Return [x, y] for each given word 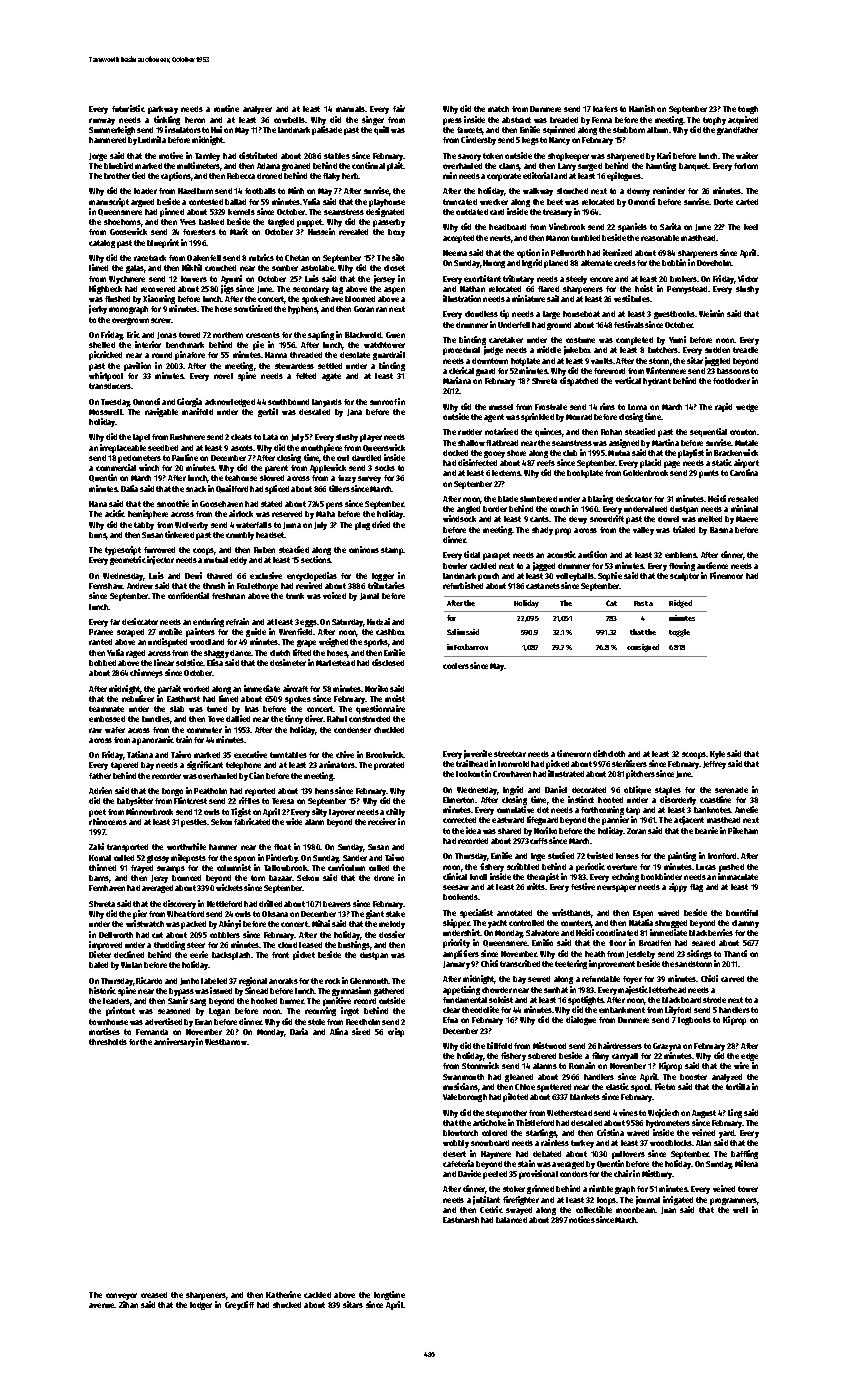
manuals [350, 109]
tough [748, 110]
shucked [287, 1305]
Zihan [128, 1304]
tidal [472, 554]
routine [226, 108]
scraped [130, 633]
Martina [665, 442]
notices [582, 1219]
